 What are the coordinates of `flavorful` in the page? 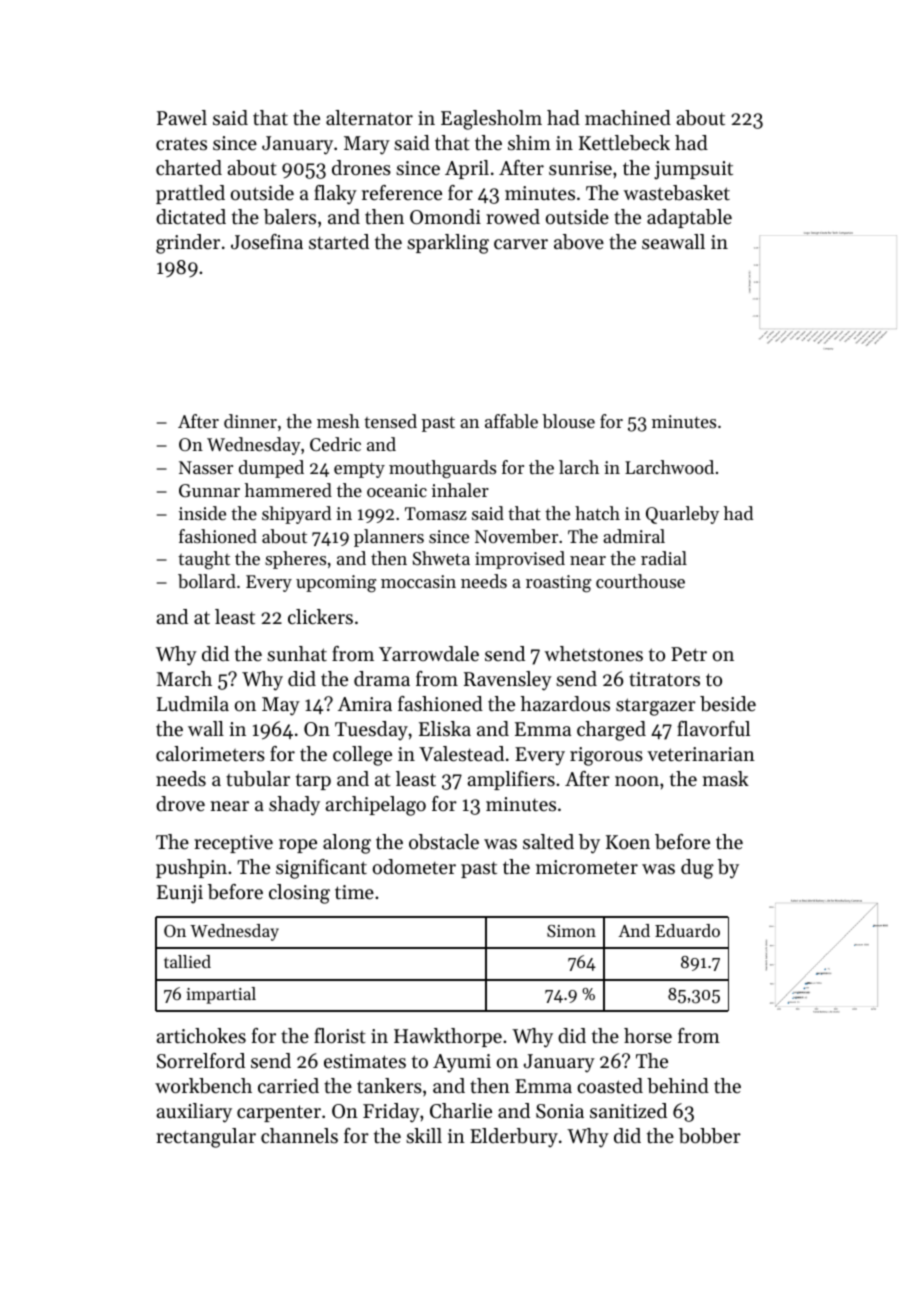 It's located at (713, 728).
